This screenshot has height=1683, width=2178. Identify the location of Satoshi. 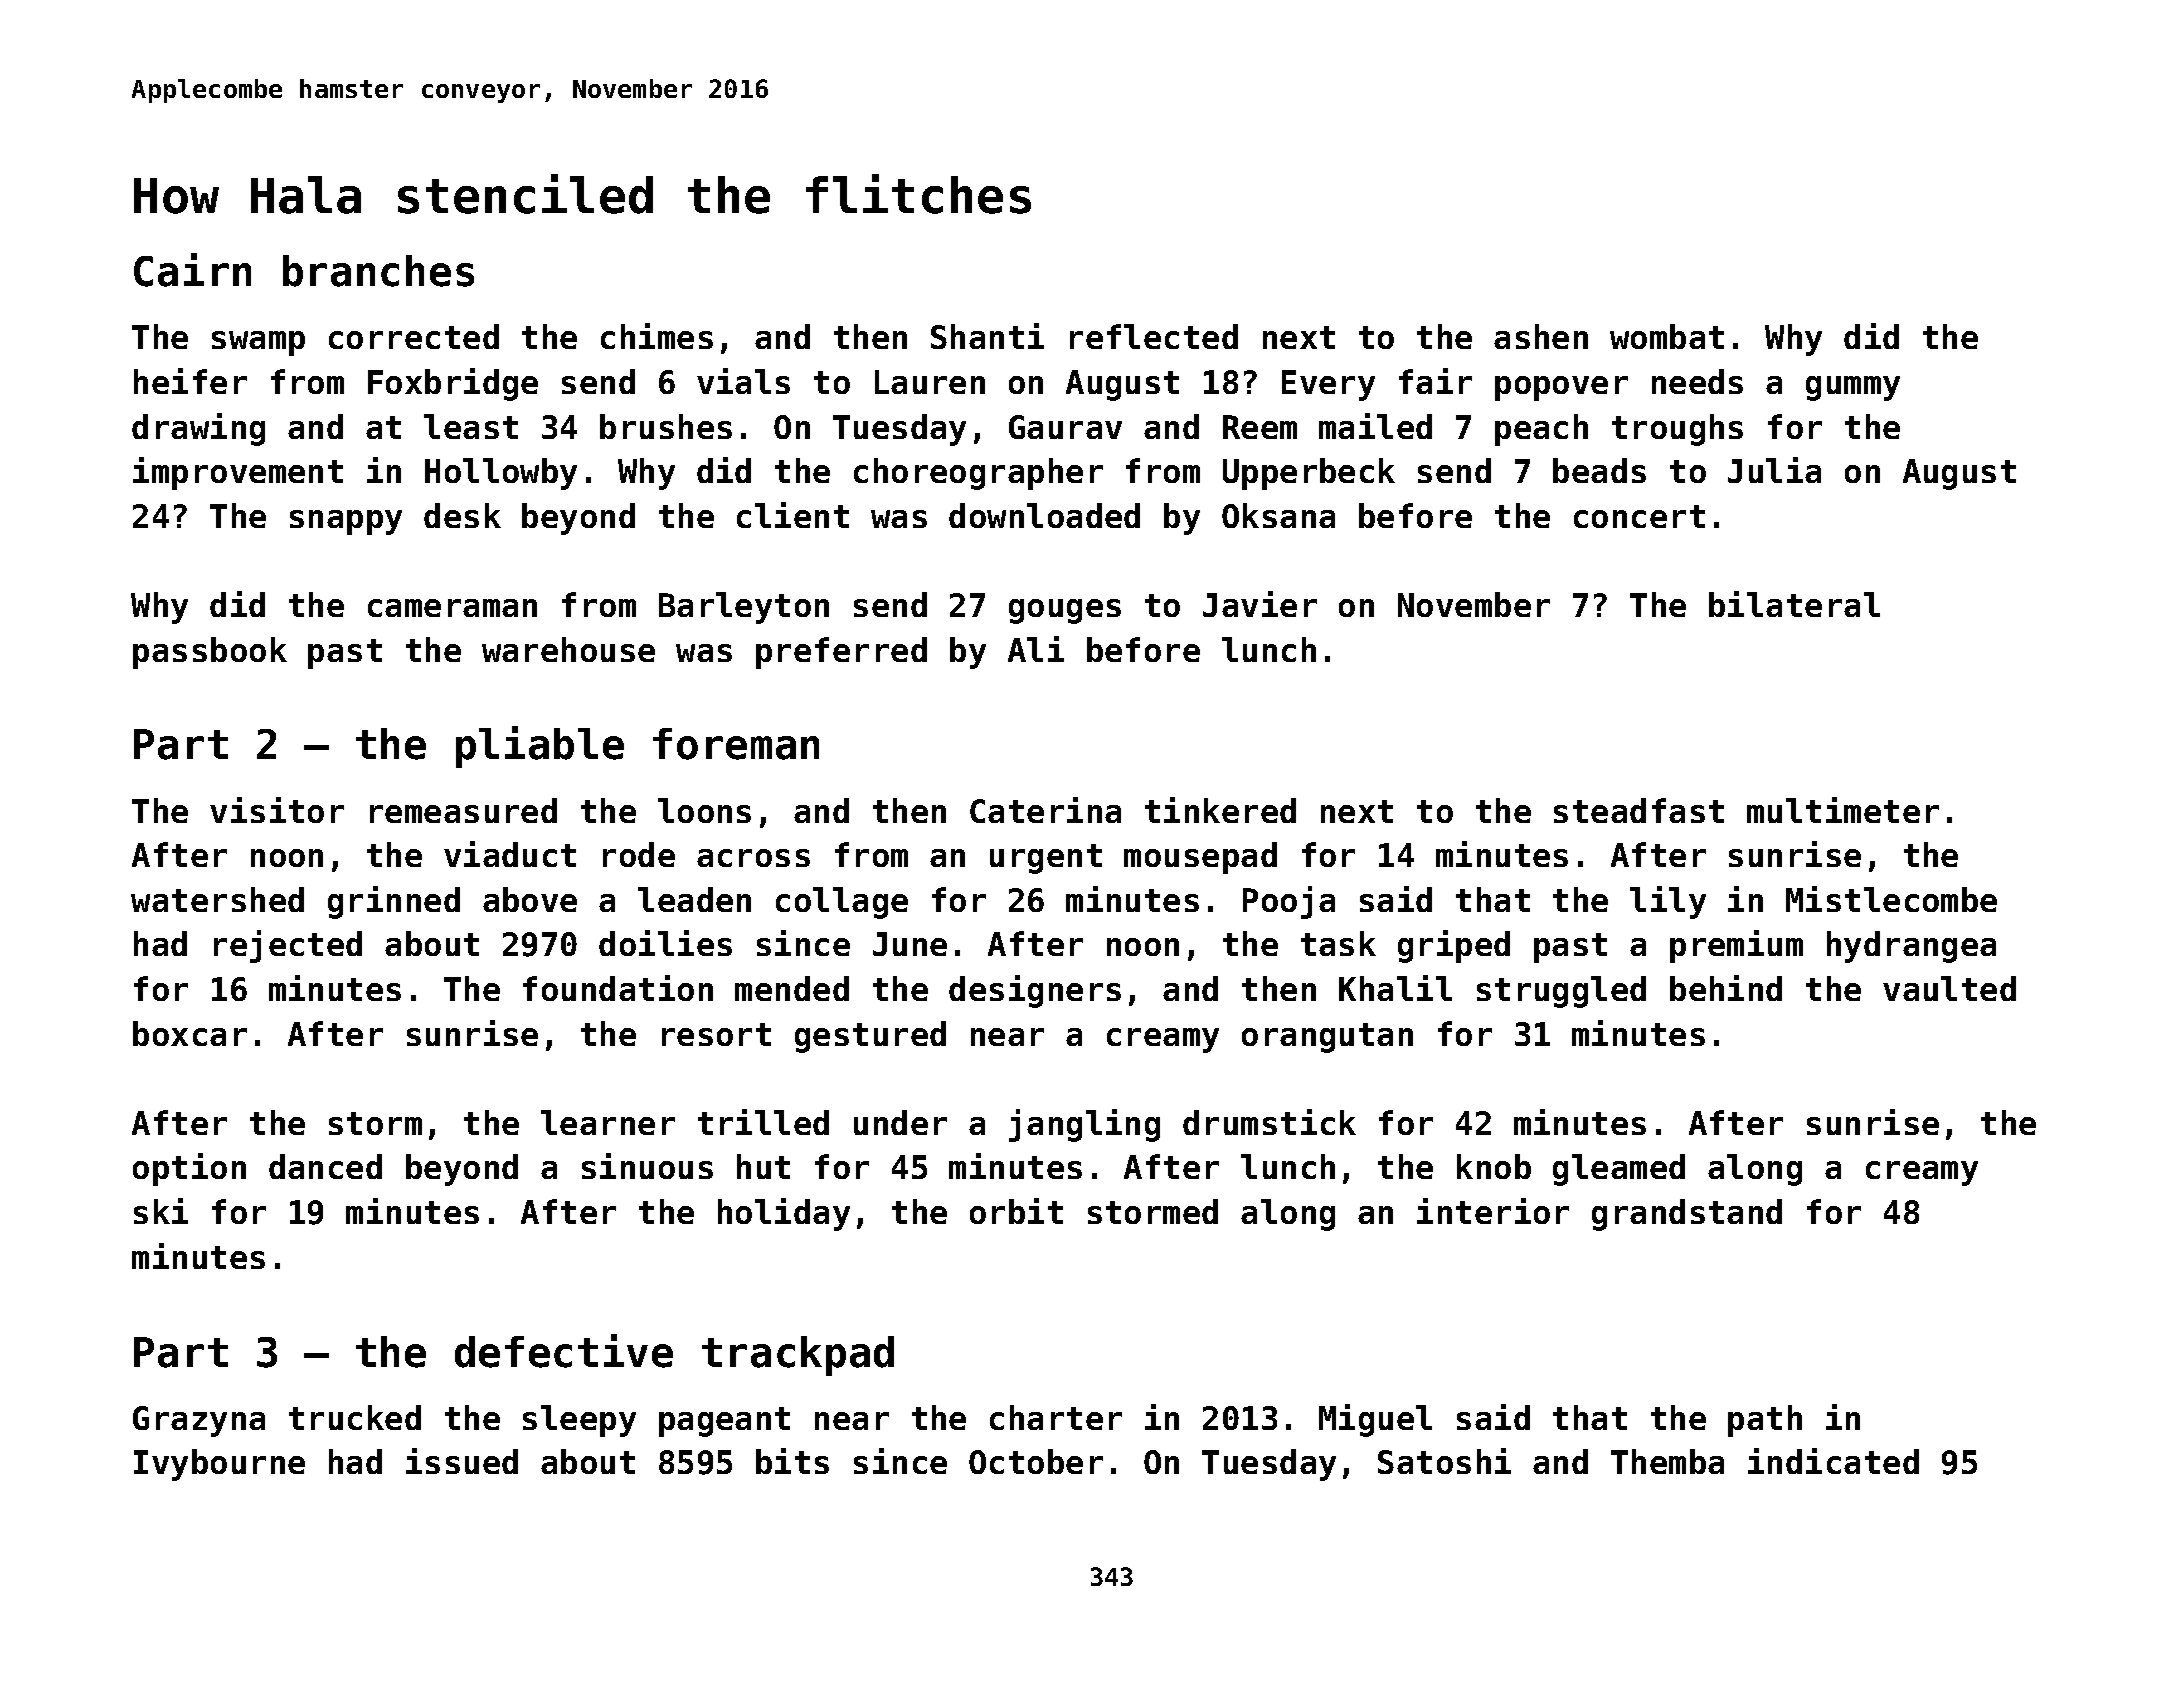
(1444, 1461).
